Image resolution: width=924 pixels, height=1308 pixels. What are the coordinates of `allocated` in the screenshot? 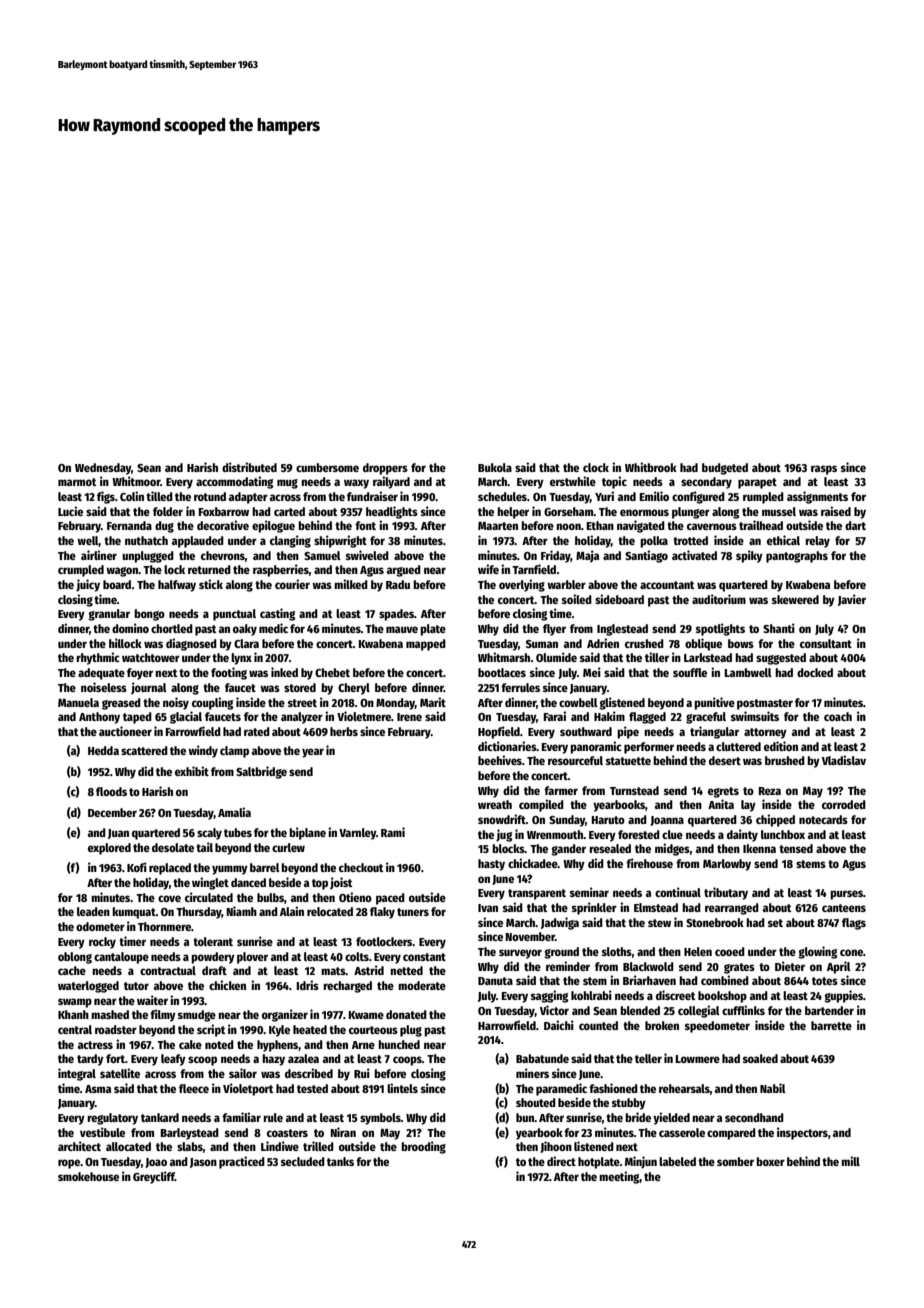 It's located at (128, 1146).
